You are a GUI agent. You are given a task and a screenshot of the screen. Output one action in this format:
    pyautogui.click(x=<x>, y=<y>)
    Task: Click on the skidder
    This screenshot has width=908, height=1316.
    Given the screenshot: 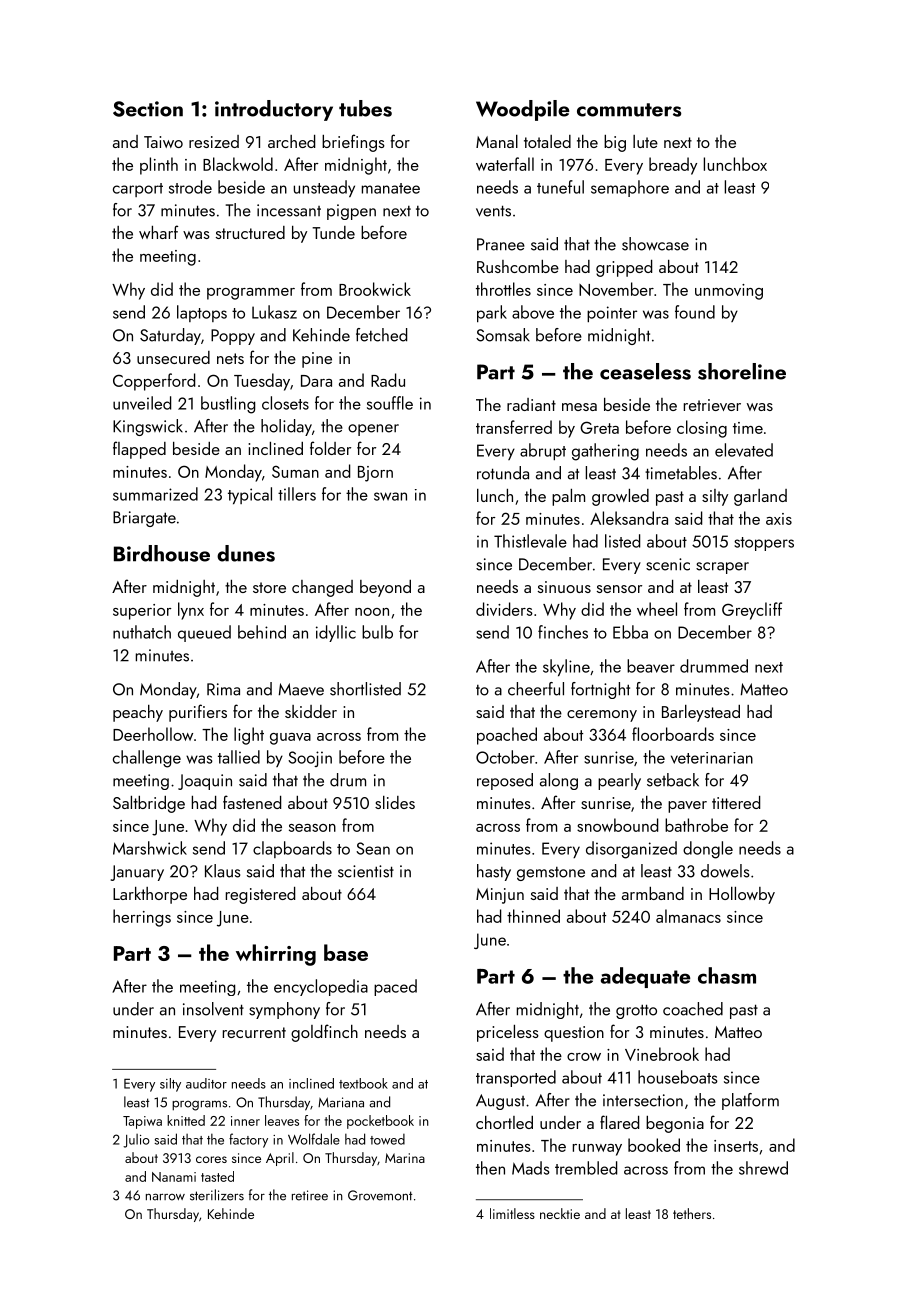 What is the action you would take?
    pyautogui.click(x=311, y=711)
